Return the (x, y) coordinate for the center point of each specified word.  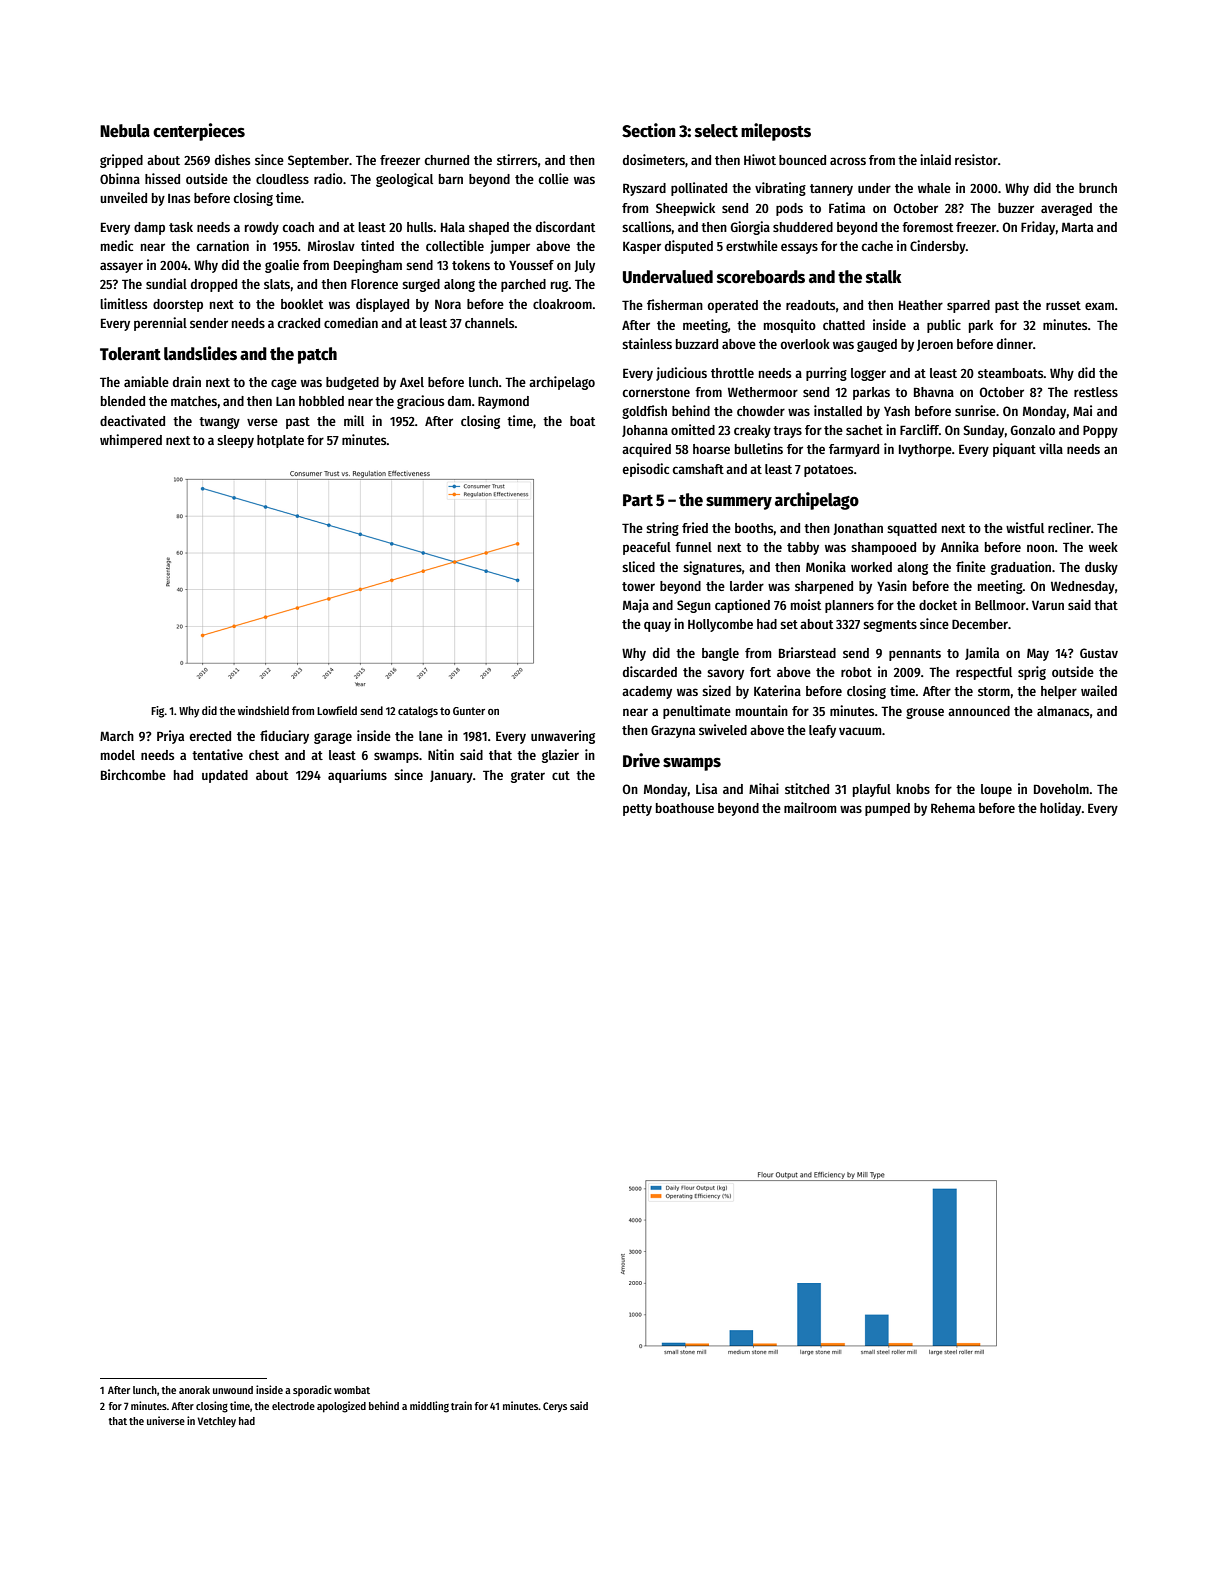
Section (649, 130)
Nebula (125, 131)
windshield (263, 710)
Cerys (555, 1407)
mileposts (776, 132)
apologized (341, 1407)
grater (528, 777)
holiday (1060, 809)
